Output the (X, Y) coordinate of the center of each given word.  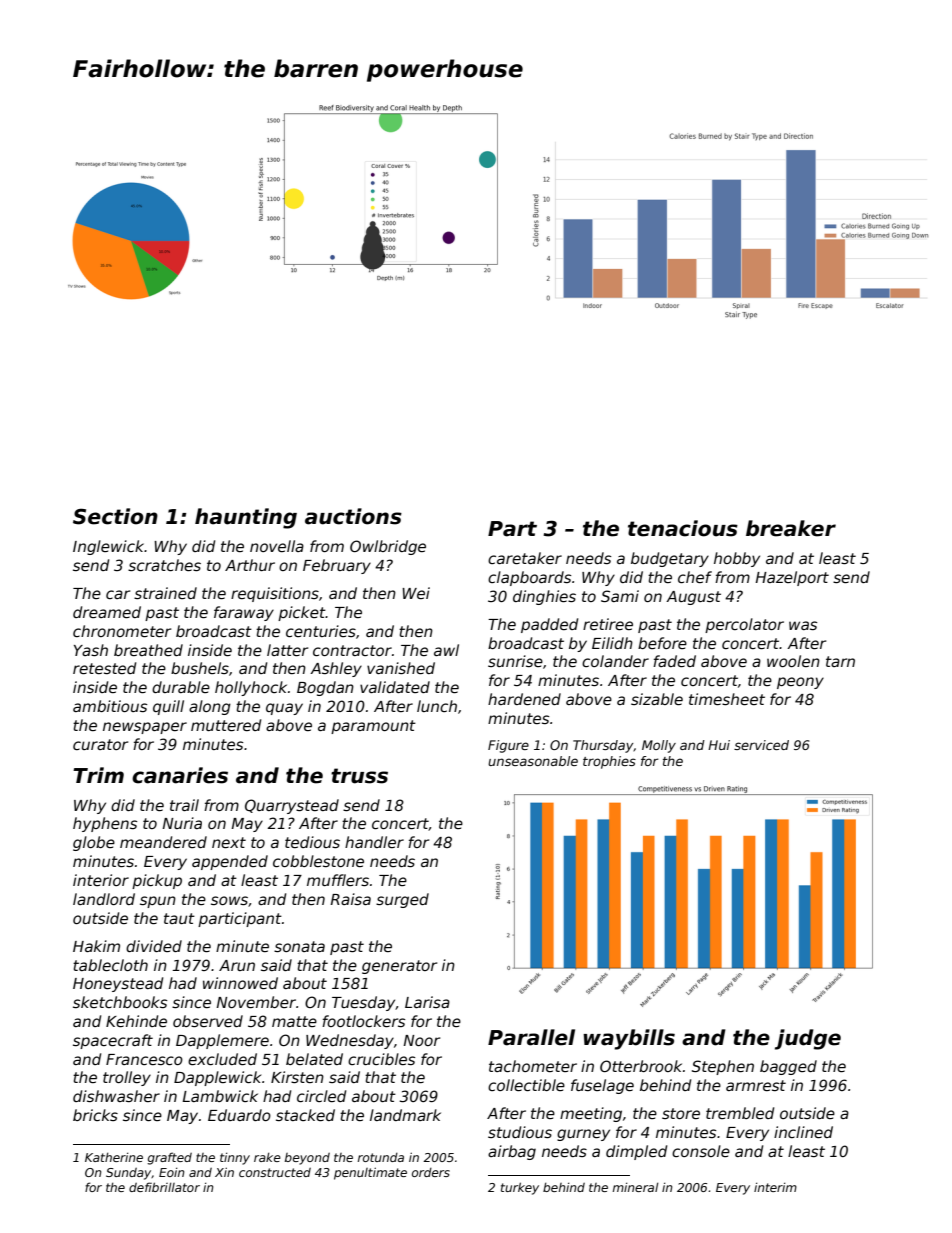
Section (115, 516)
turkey (520, 1188)
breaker (791, 528)
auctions (353, 516)
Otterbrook (641, 1066)
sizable (657, 699)
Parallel (531, 1037)
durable (181, 687)
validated (395, 687)
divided (154, 946)
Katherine (114, 1157)
